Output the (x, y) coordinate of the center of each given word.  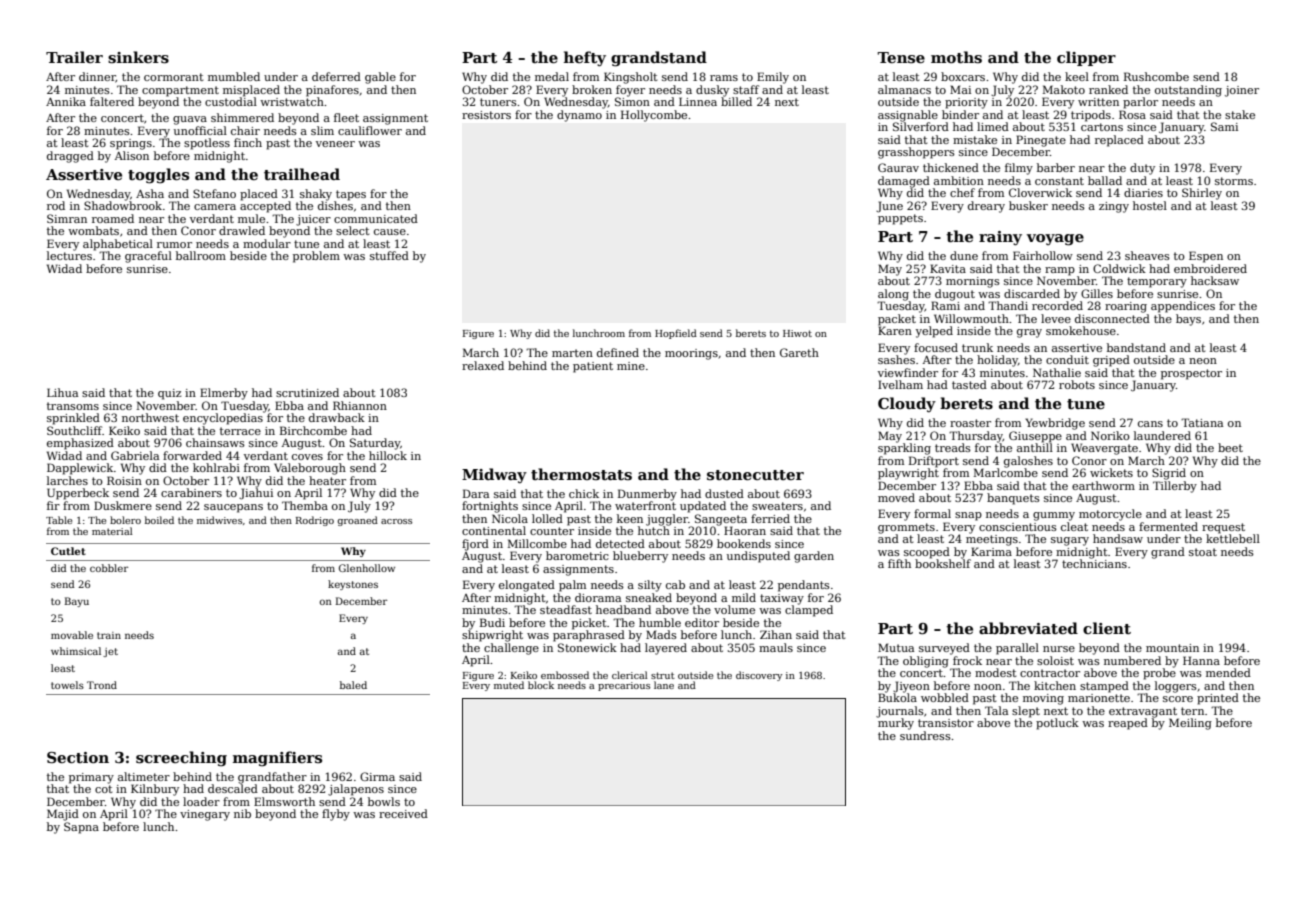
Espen (1206, 257)
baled (353, 685)
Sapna (81, 828)
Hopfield (676, 334)
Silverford (921, 126)
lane (664, 685)
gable (380, 78)
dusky (712, 91)
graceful (148, 257)
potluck (1057, 724)
